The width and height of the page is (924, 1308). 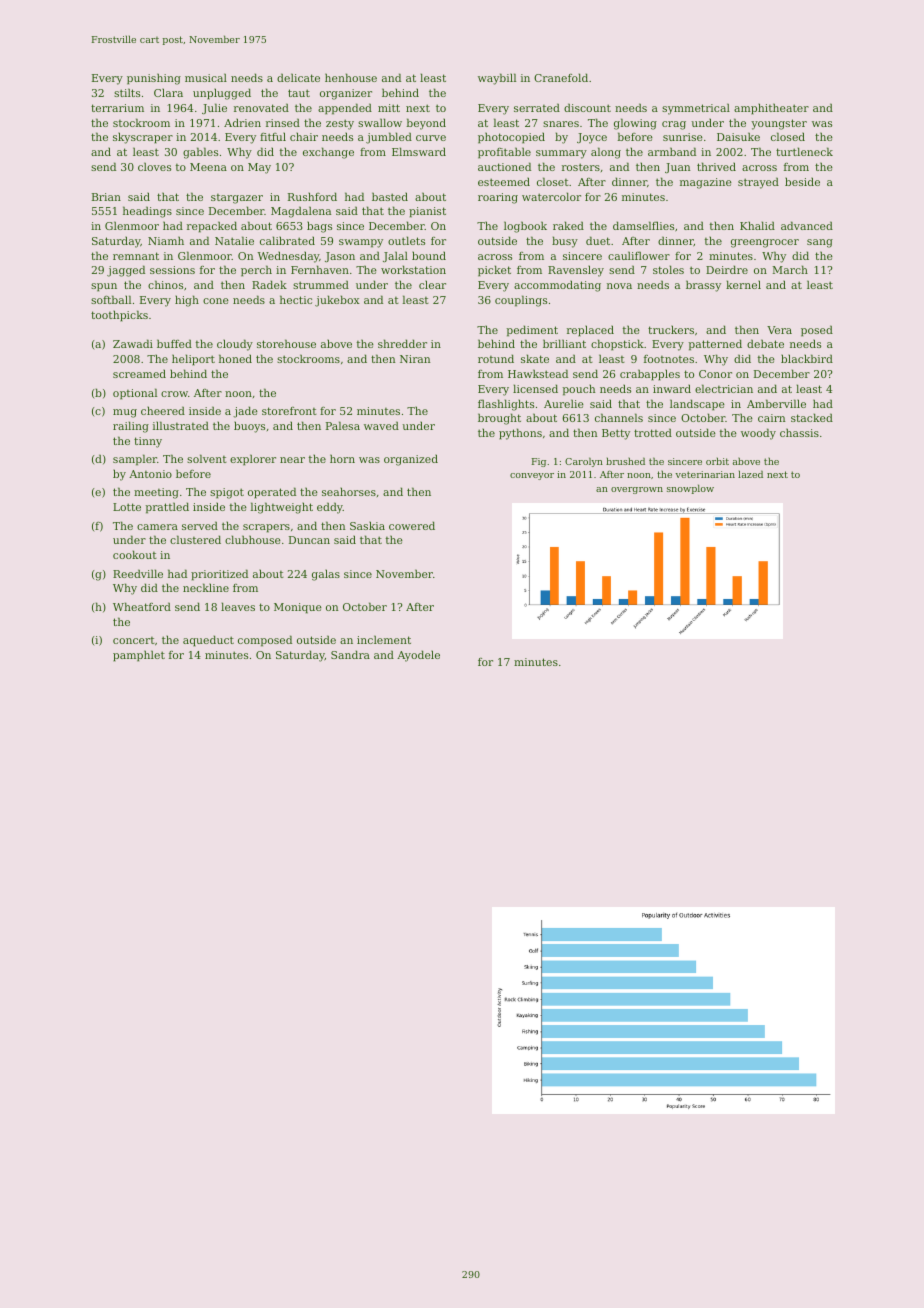 What do you see at coordinates (750, 474) in the page?
I see `lazed` at bounding box center [750, 474].
